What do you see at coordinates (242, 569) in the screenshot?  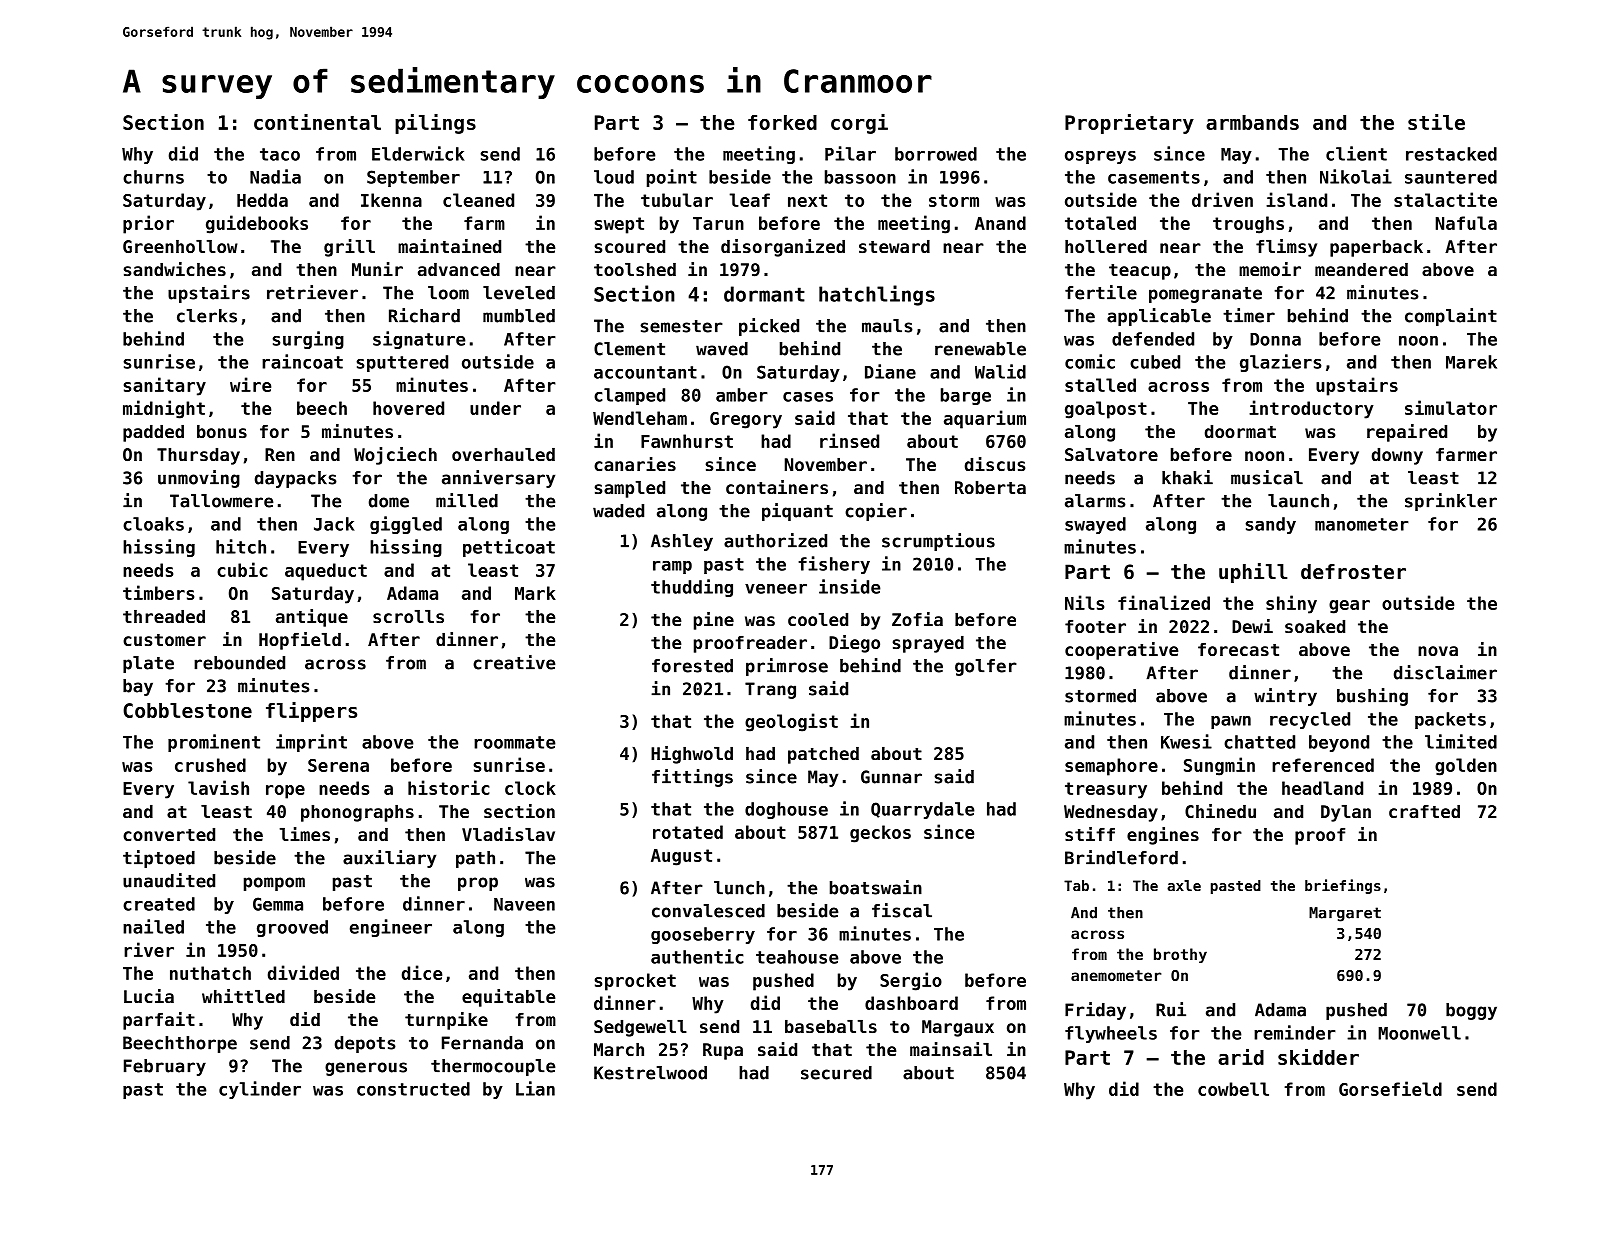 I see `cubic` at bounding box center [242, 569].
